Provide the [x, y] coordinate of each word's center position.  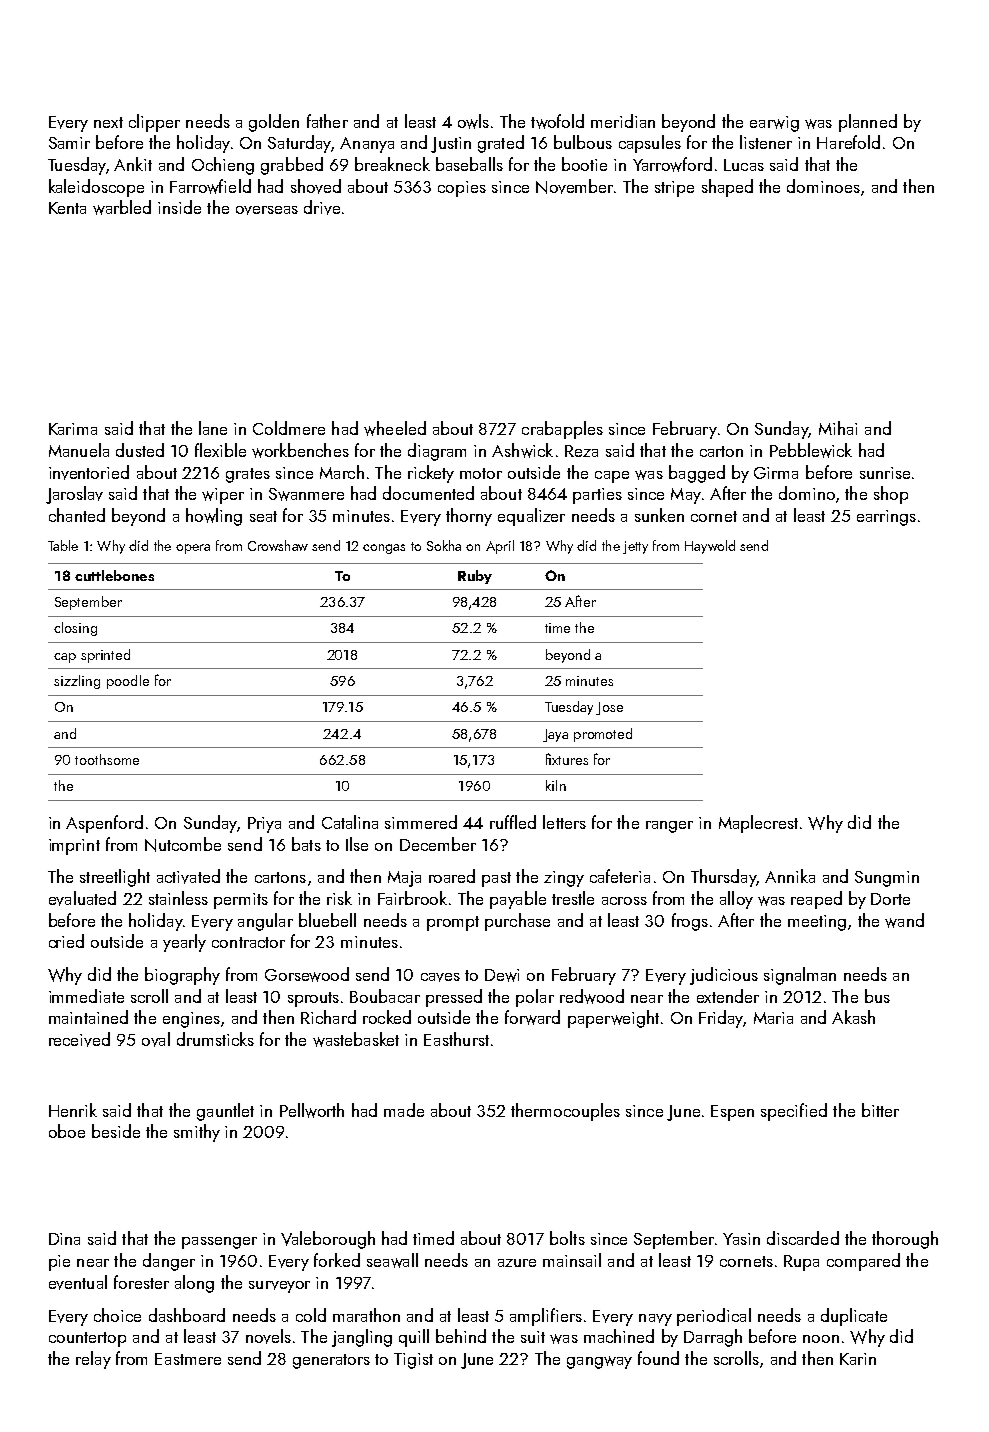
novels [268, 1336]
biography [182, 976]
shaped [727, 188]
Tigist [413, 1361]
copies [462, 189]
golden [274, 123]
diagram [437, 452]
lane [213, 428]
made [404, 1110]
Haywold [710, 547]
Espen [732, 1113]
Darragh [713, 1338]
